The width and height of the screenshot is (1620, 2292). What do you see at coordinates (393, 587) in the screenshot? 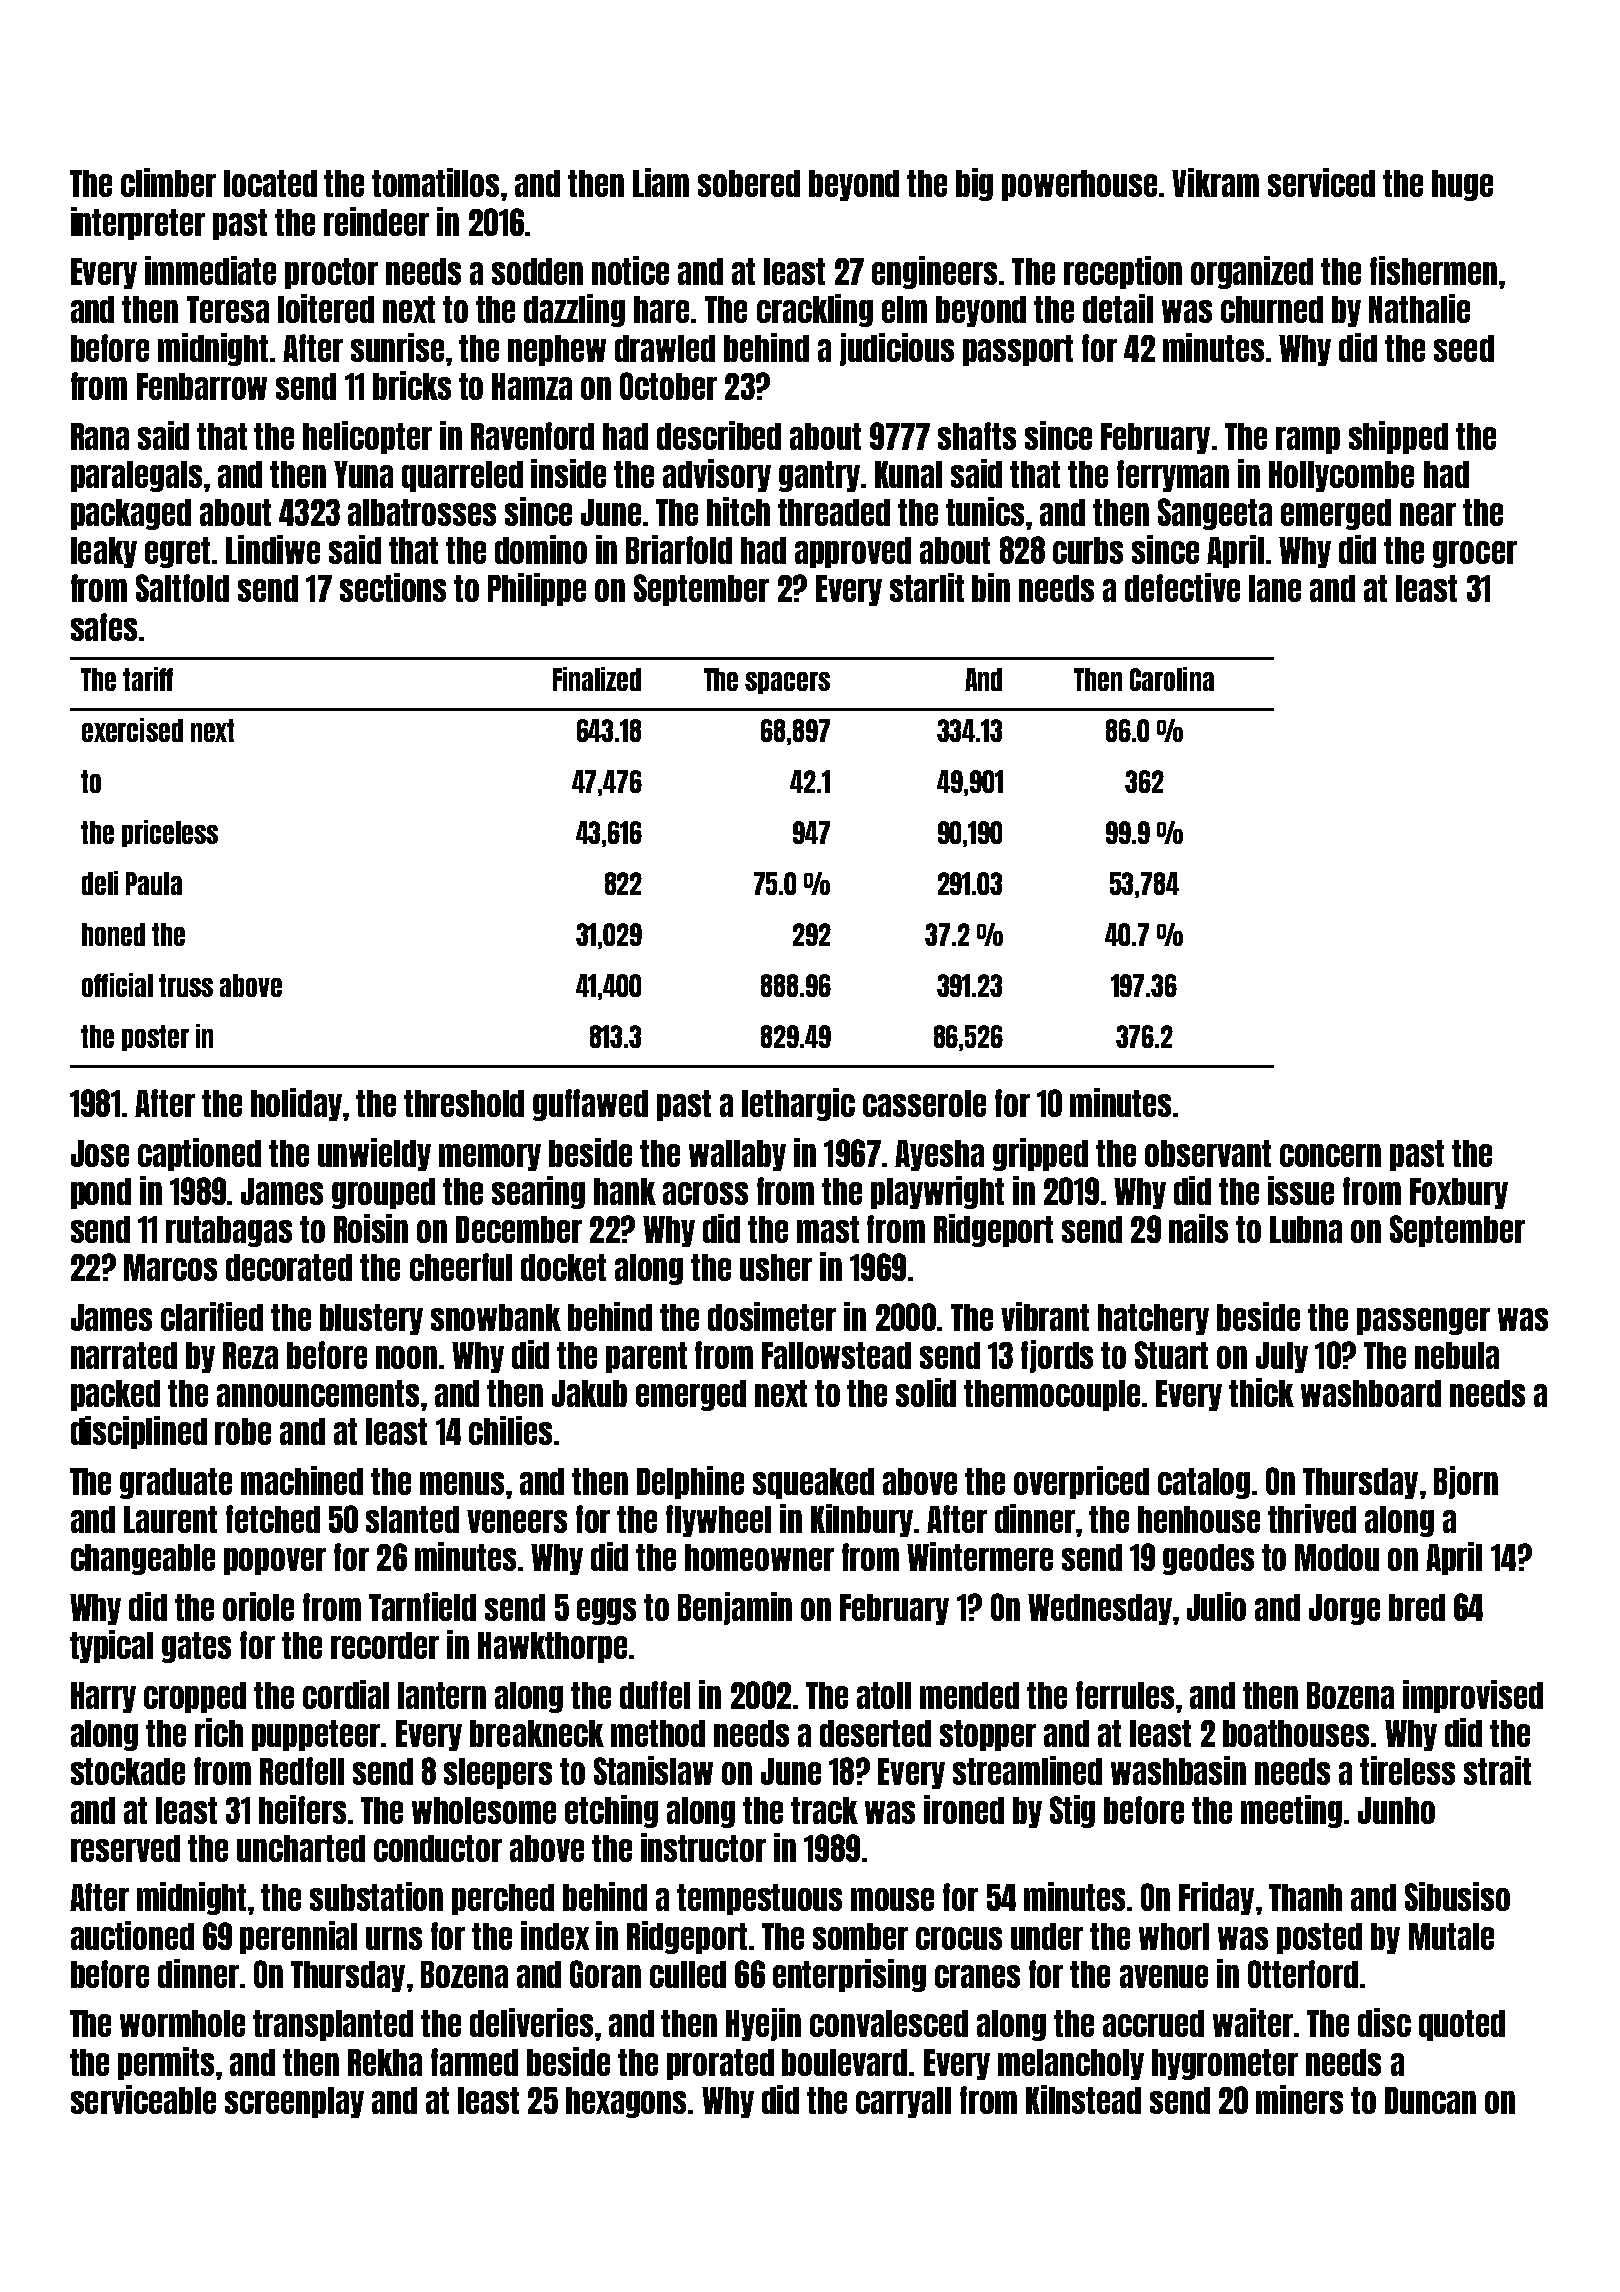
I see `sections` at bounding box center [393, 587].
